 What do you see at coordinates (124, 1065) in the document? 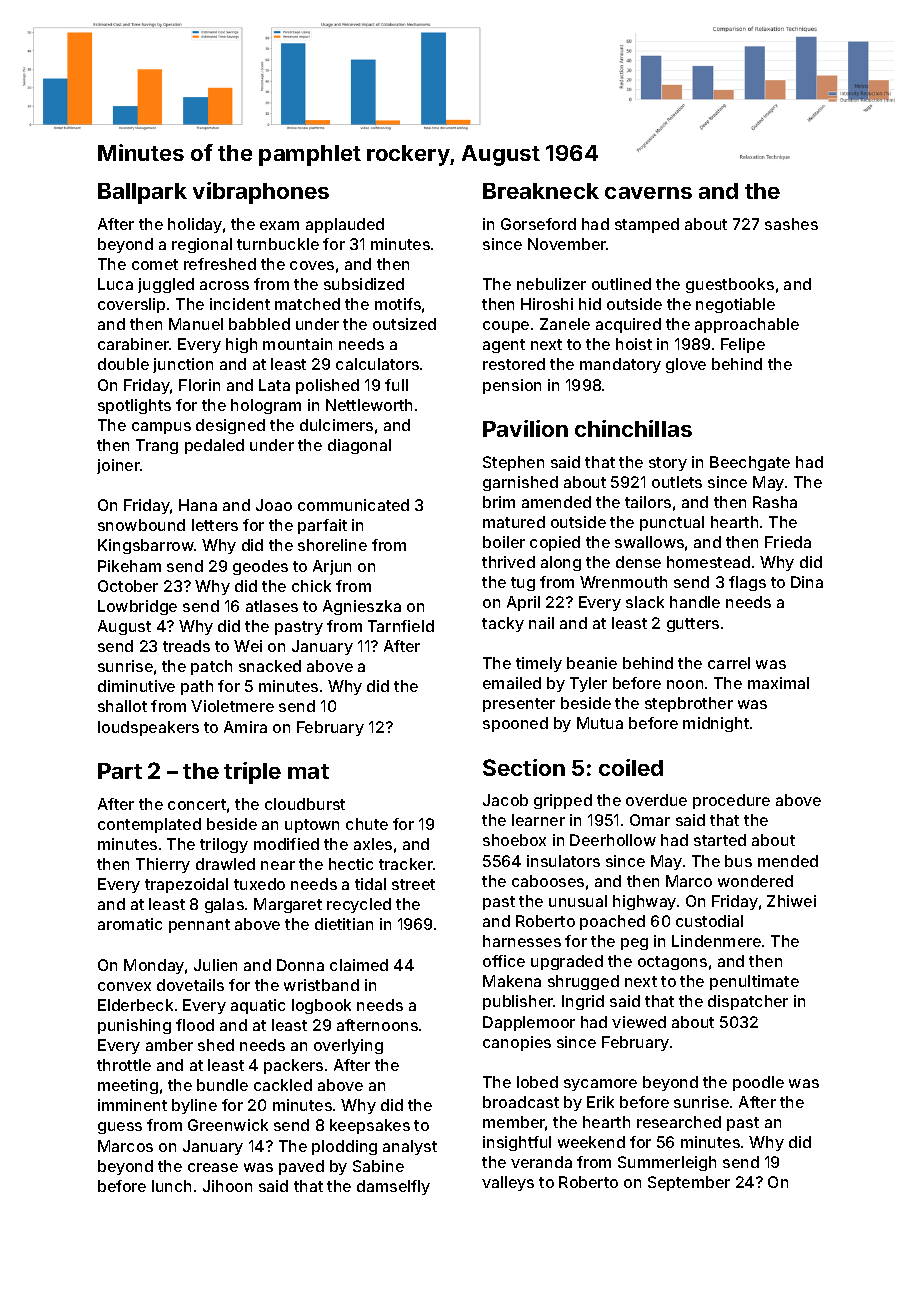
I see `throttle` at bounding box center [124, 1065].
